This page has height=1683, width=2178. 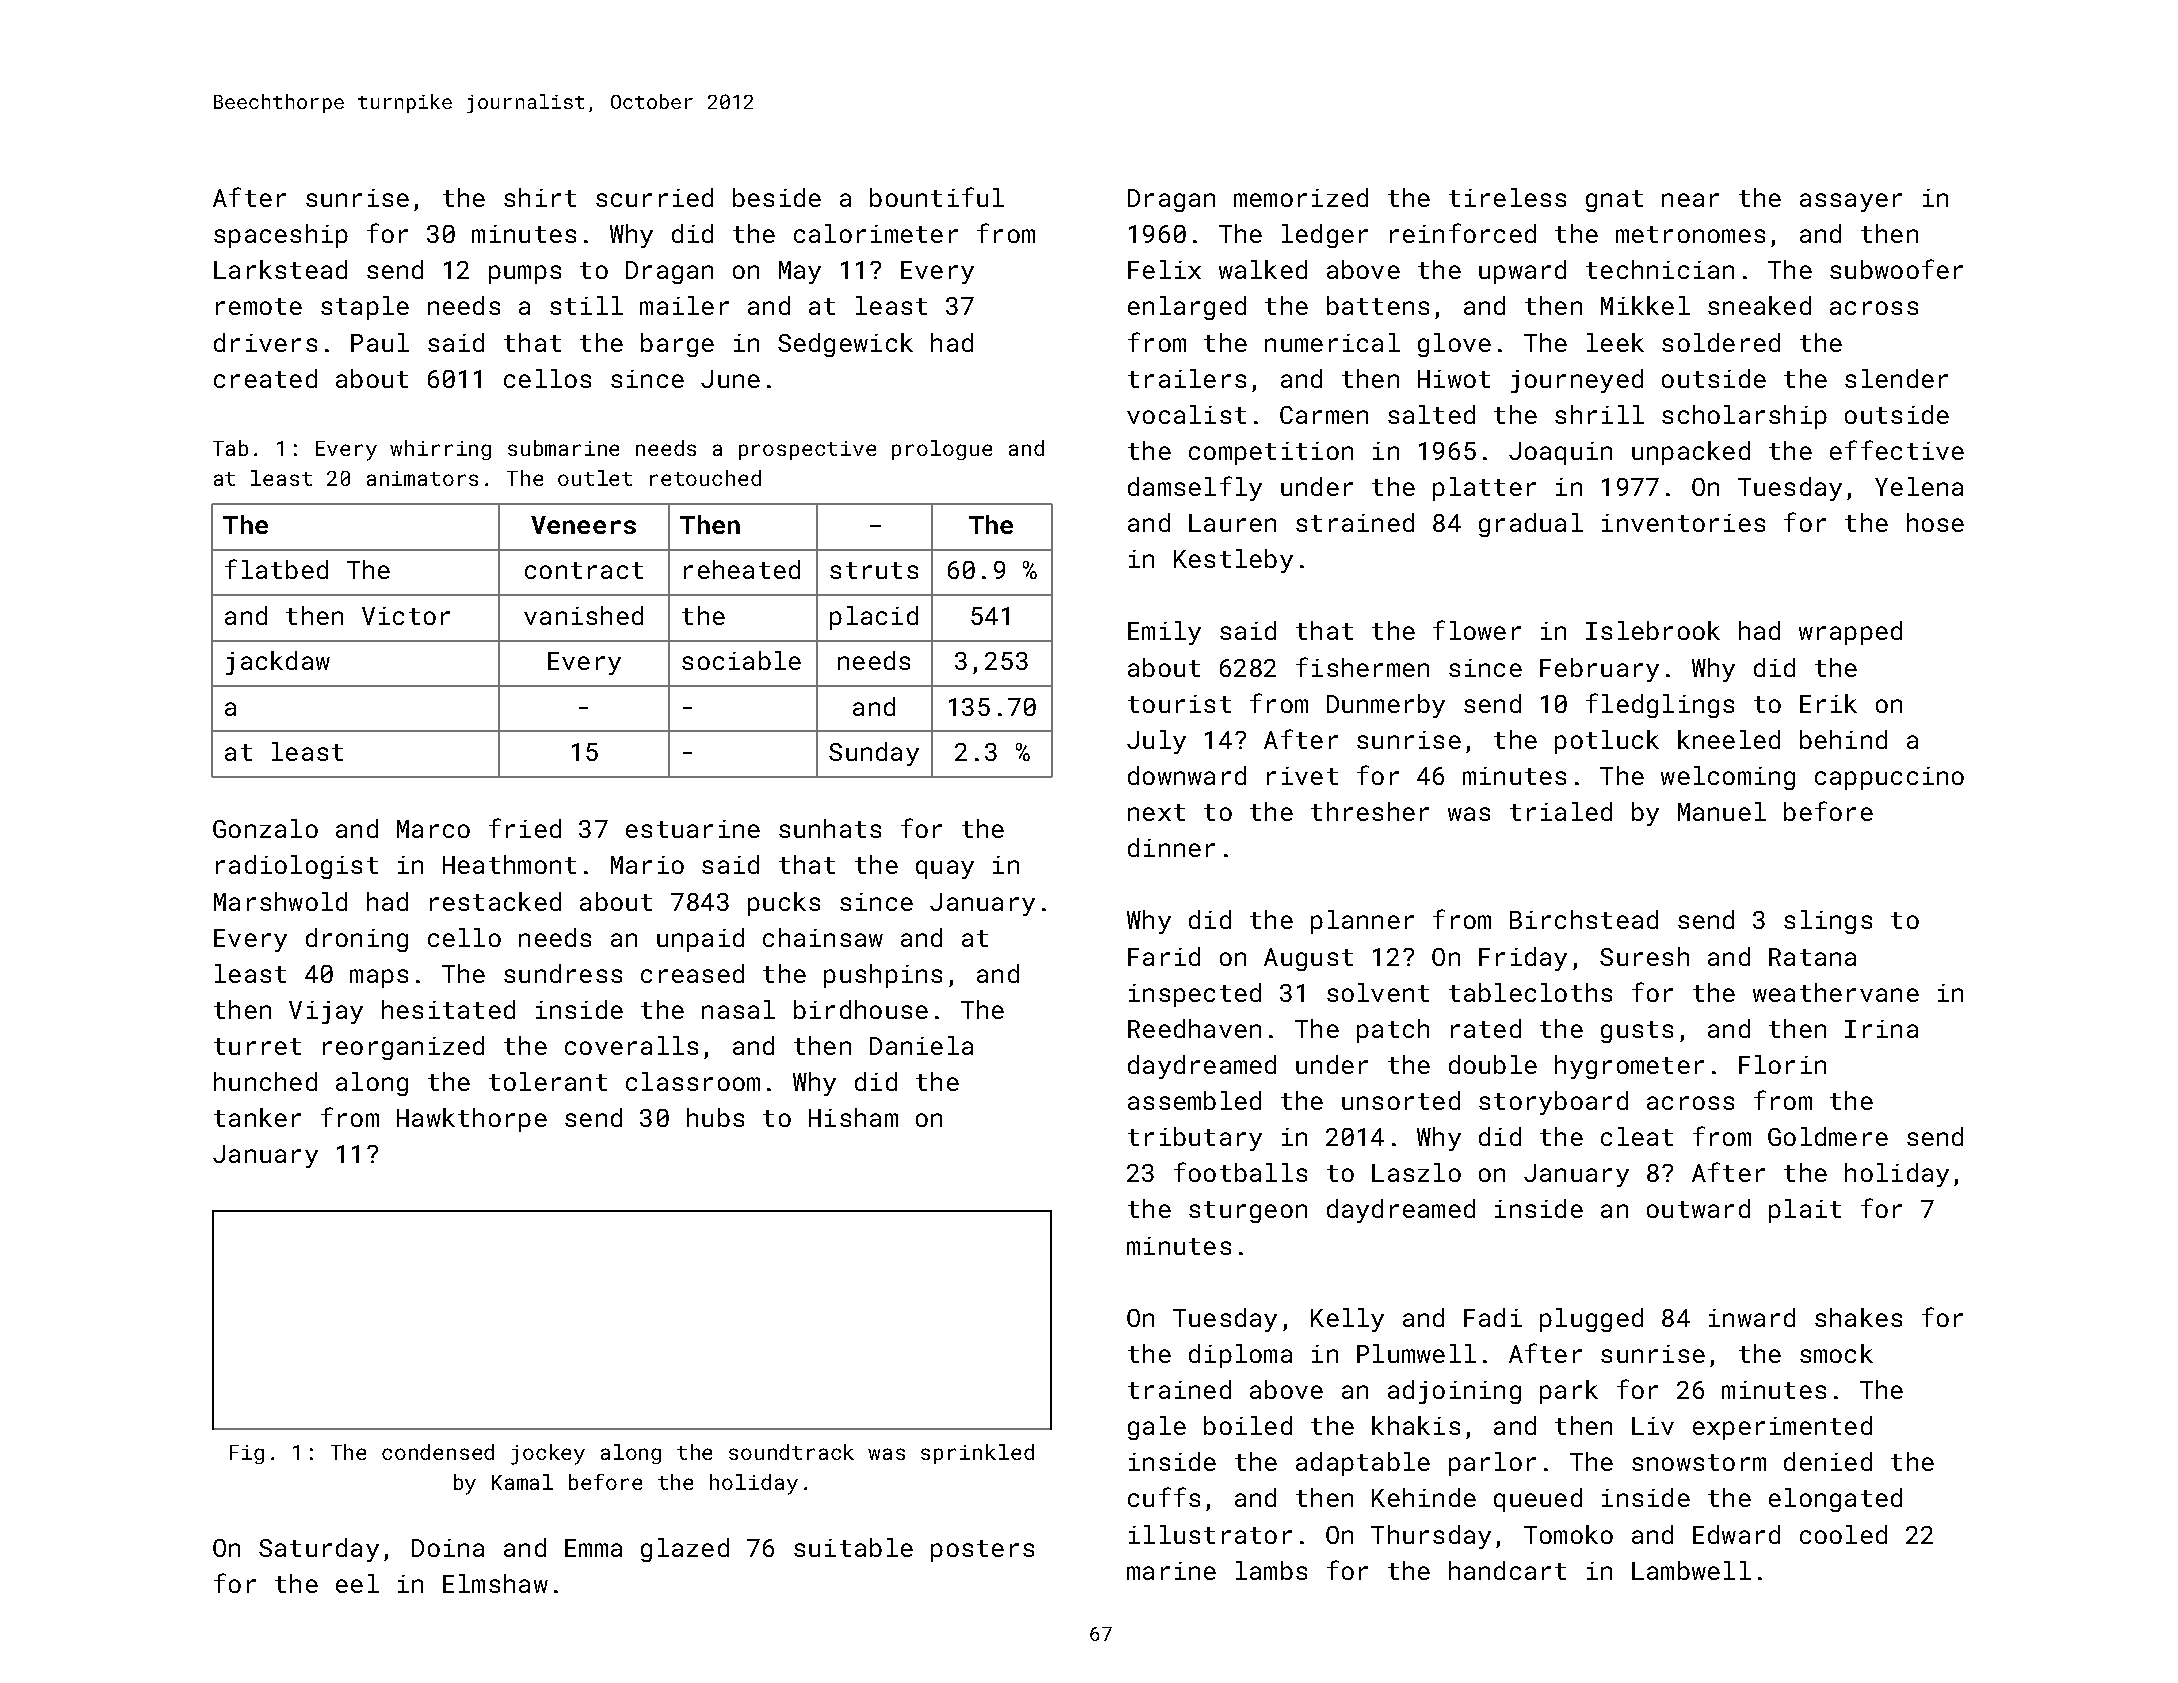 I want to click on Lambwell, so click(x=1691, y=1570).
